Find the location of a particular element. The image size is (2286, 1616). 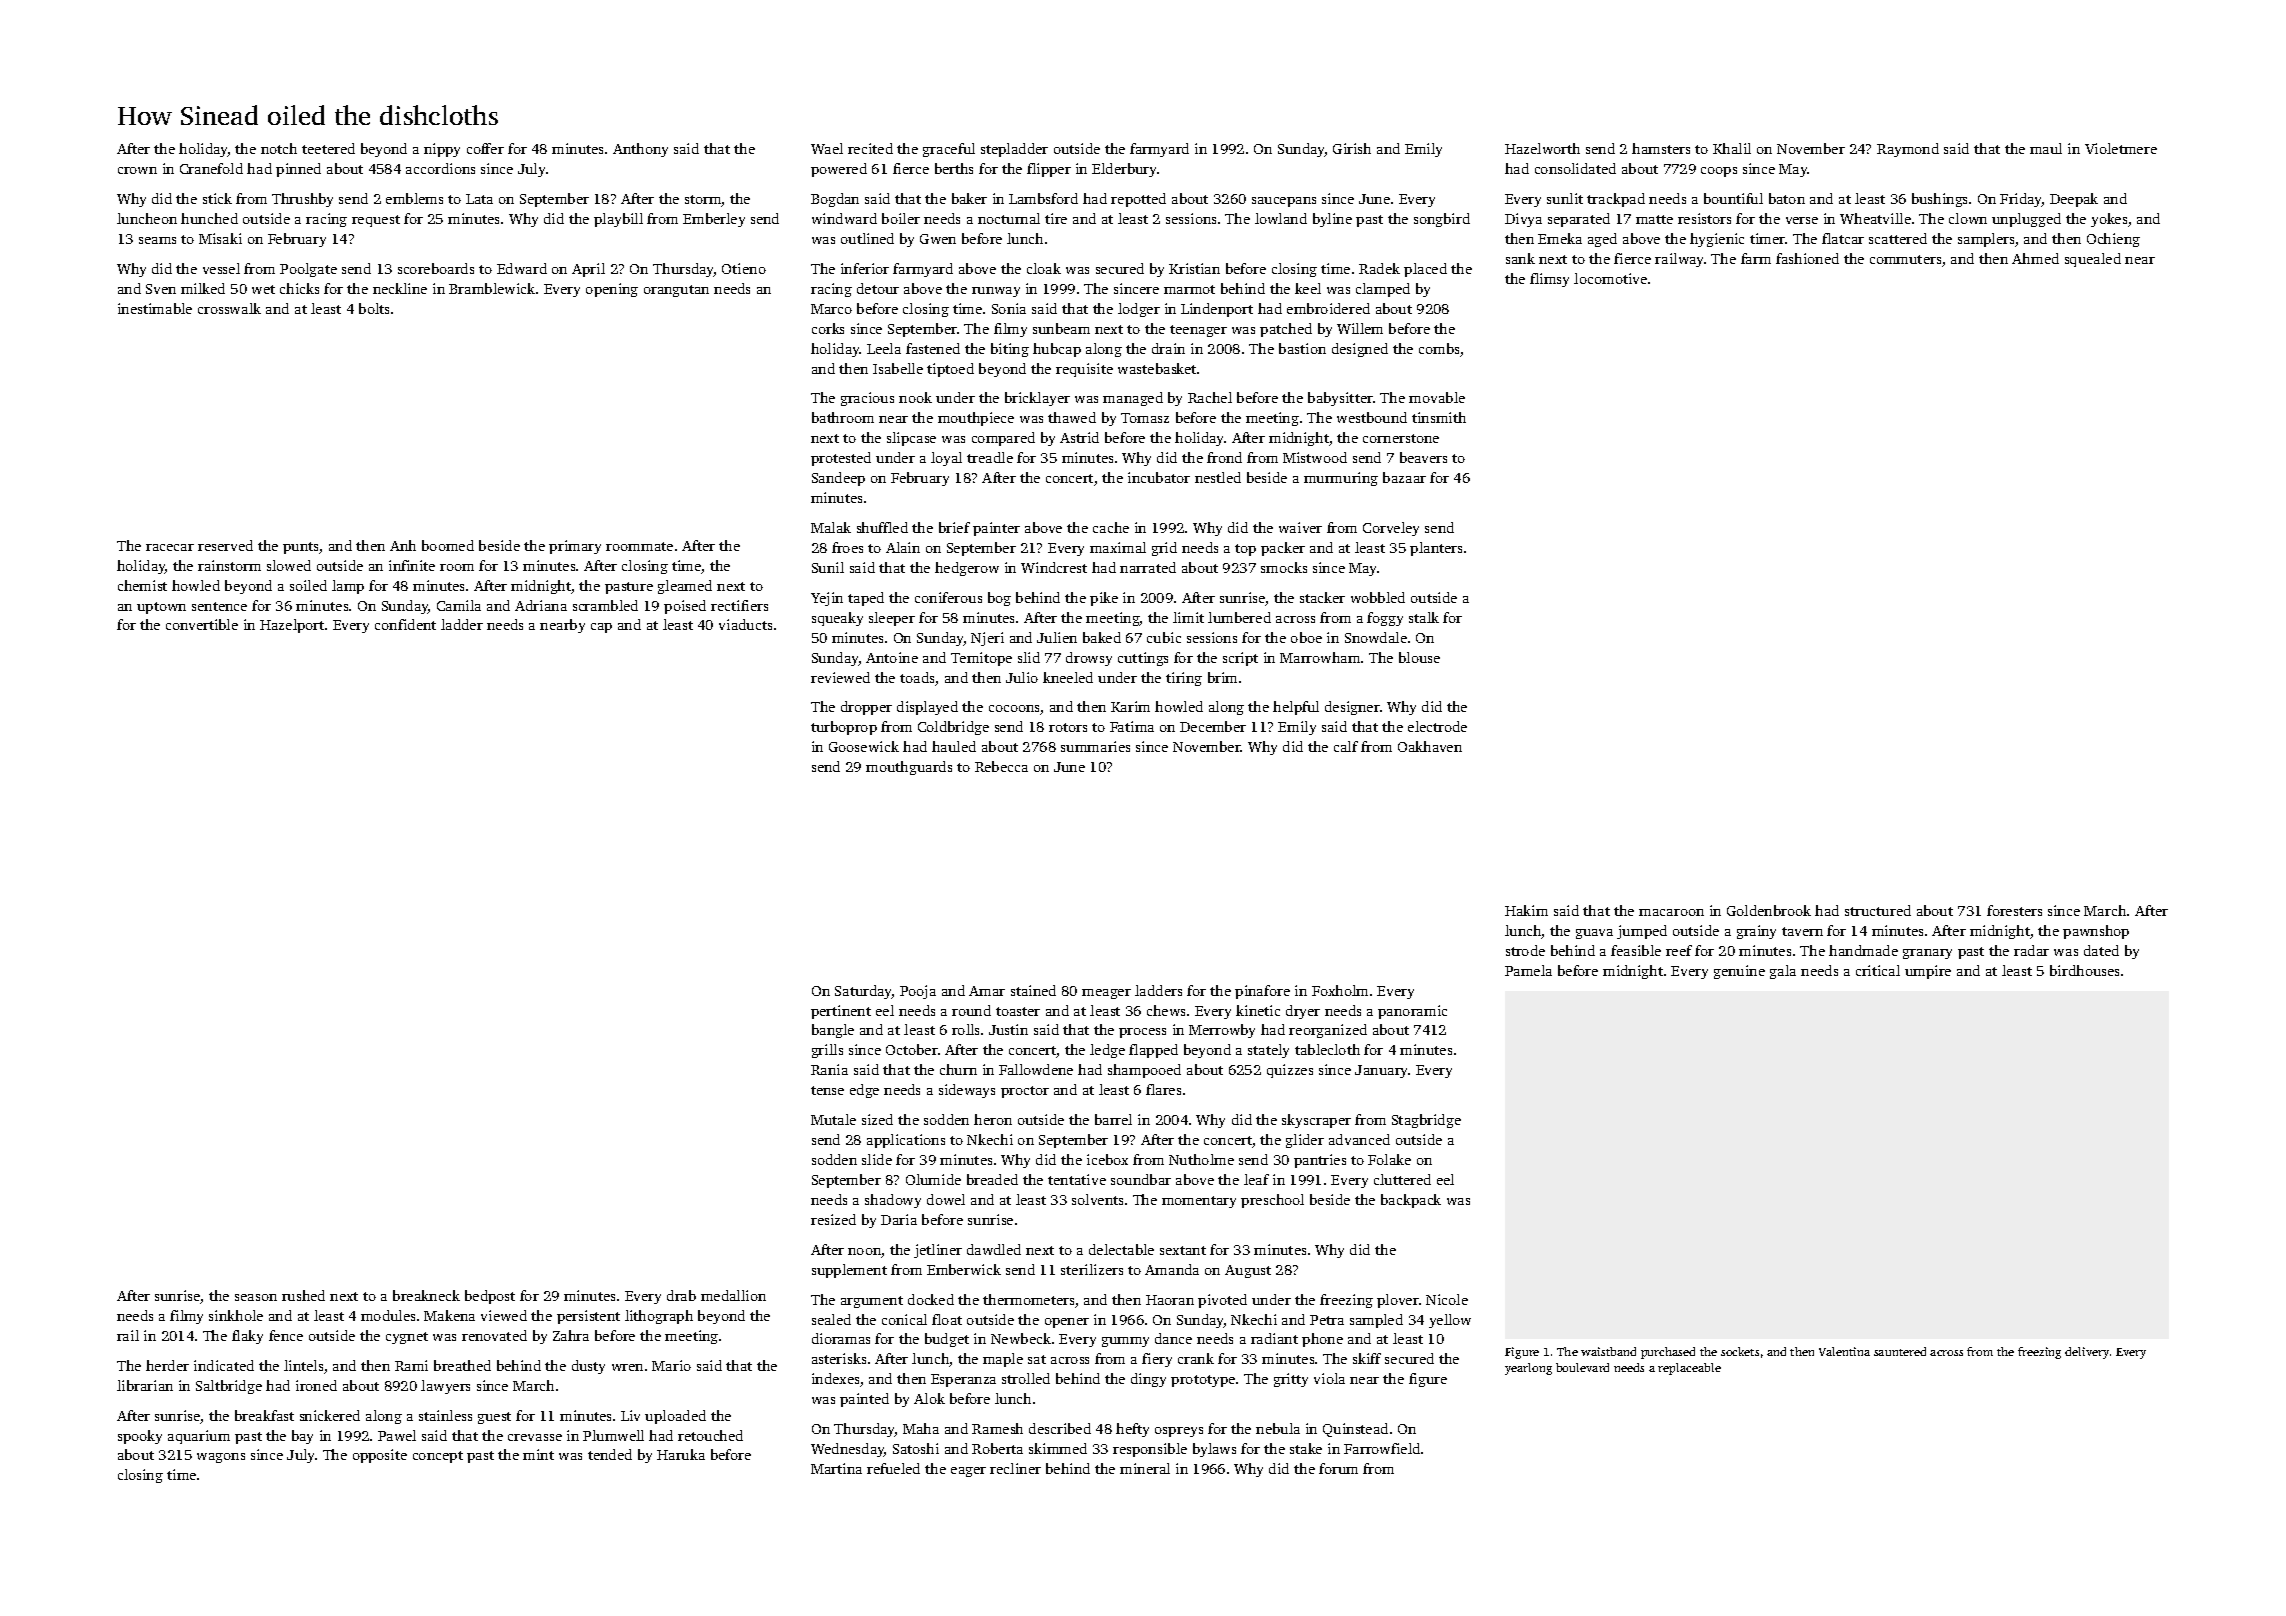

electrode is located at coordinates (1437, 726).
